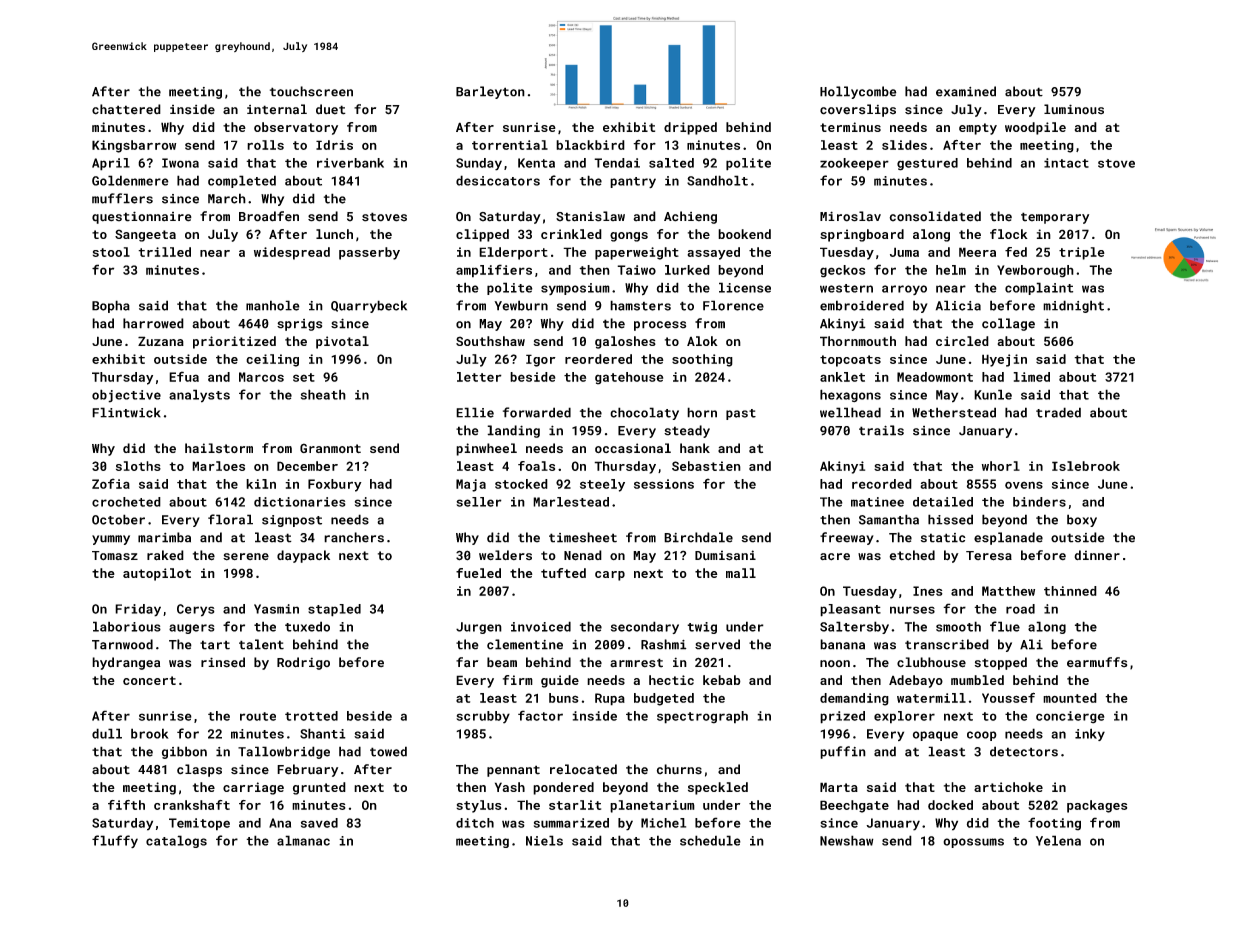  Describe the element at coordinates (690, 128) in the page. I see `dripped` at that location.
